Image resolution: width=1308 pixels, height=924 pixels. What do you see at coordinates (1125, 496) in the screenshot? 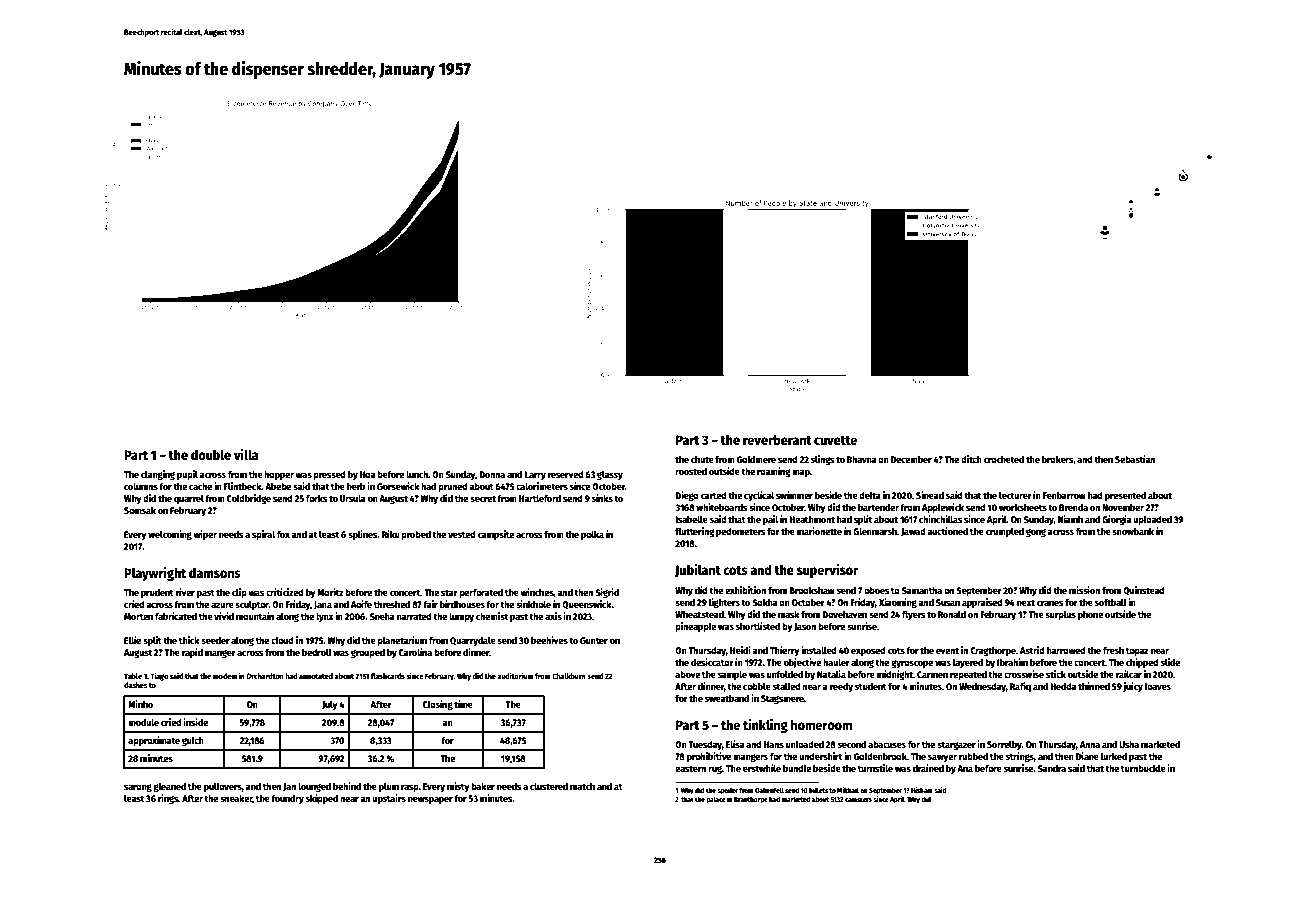
I see `presented` at bounding box center [1125, 496].
